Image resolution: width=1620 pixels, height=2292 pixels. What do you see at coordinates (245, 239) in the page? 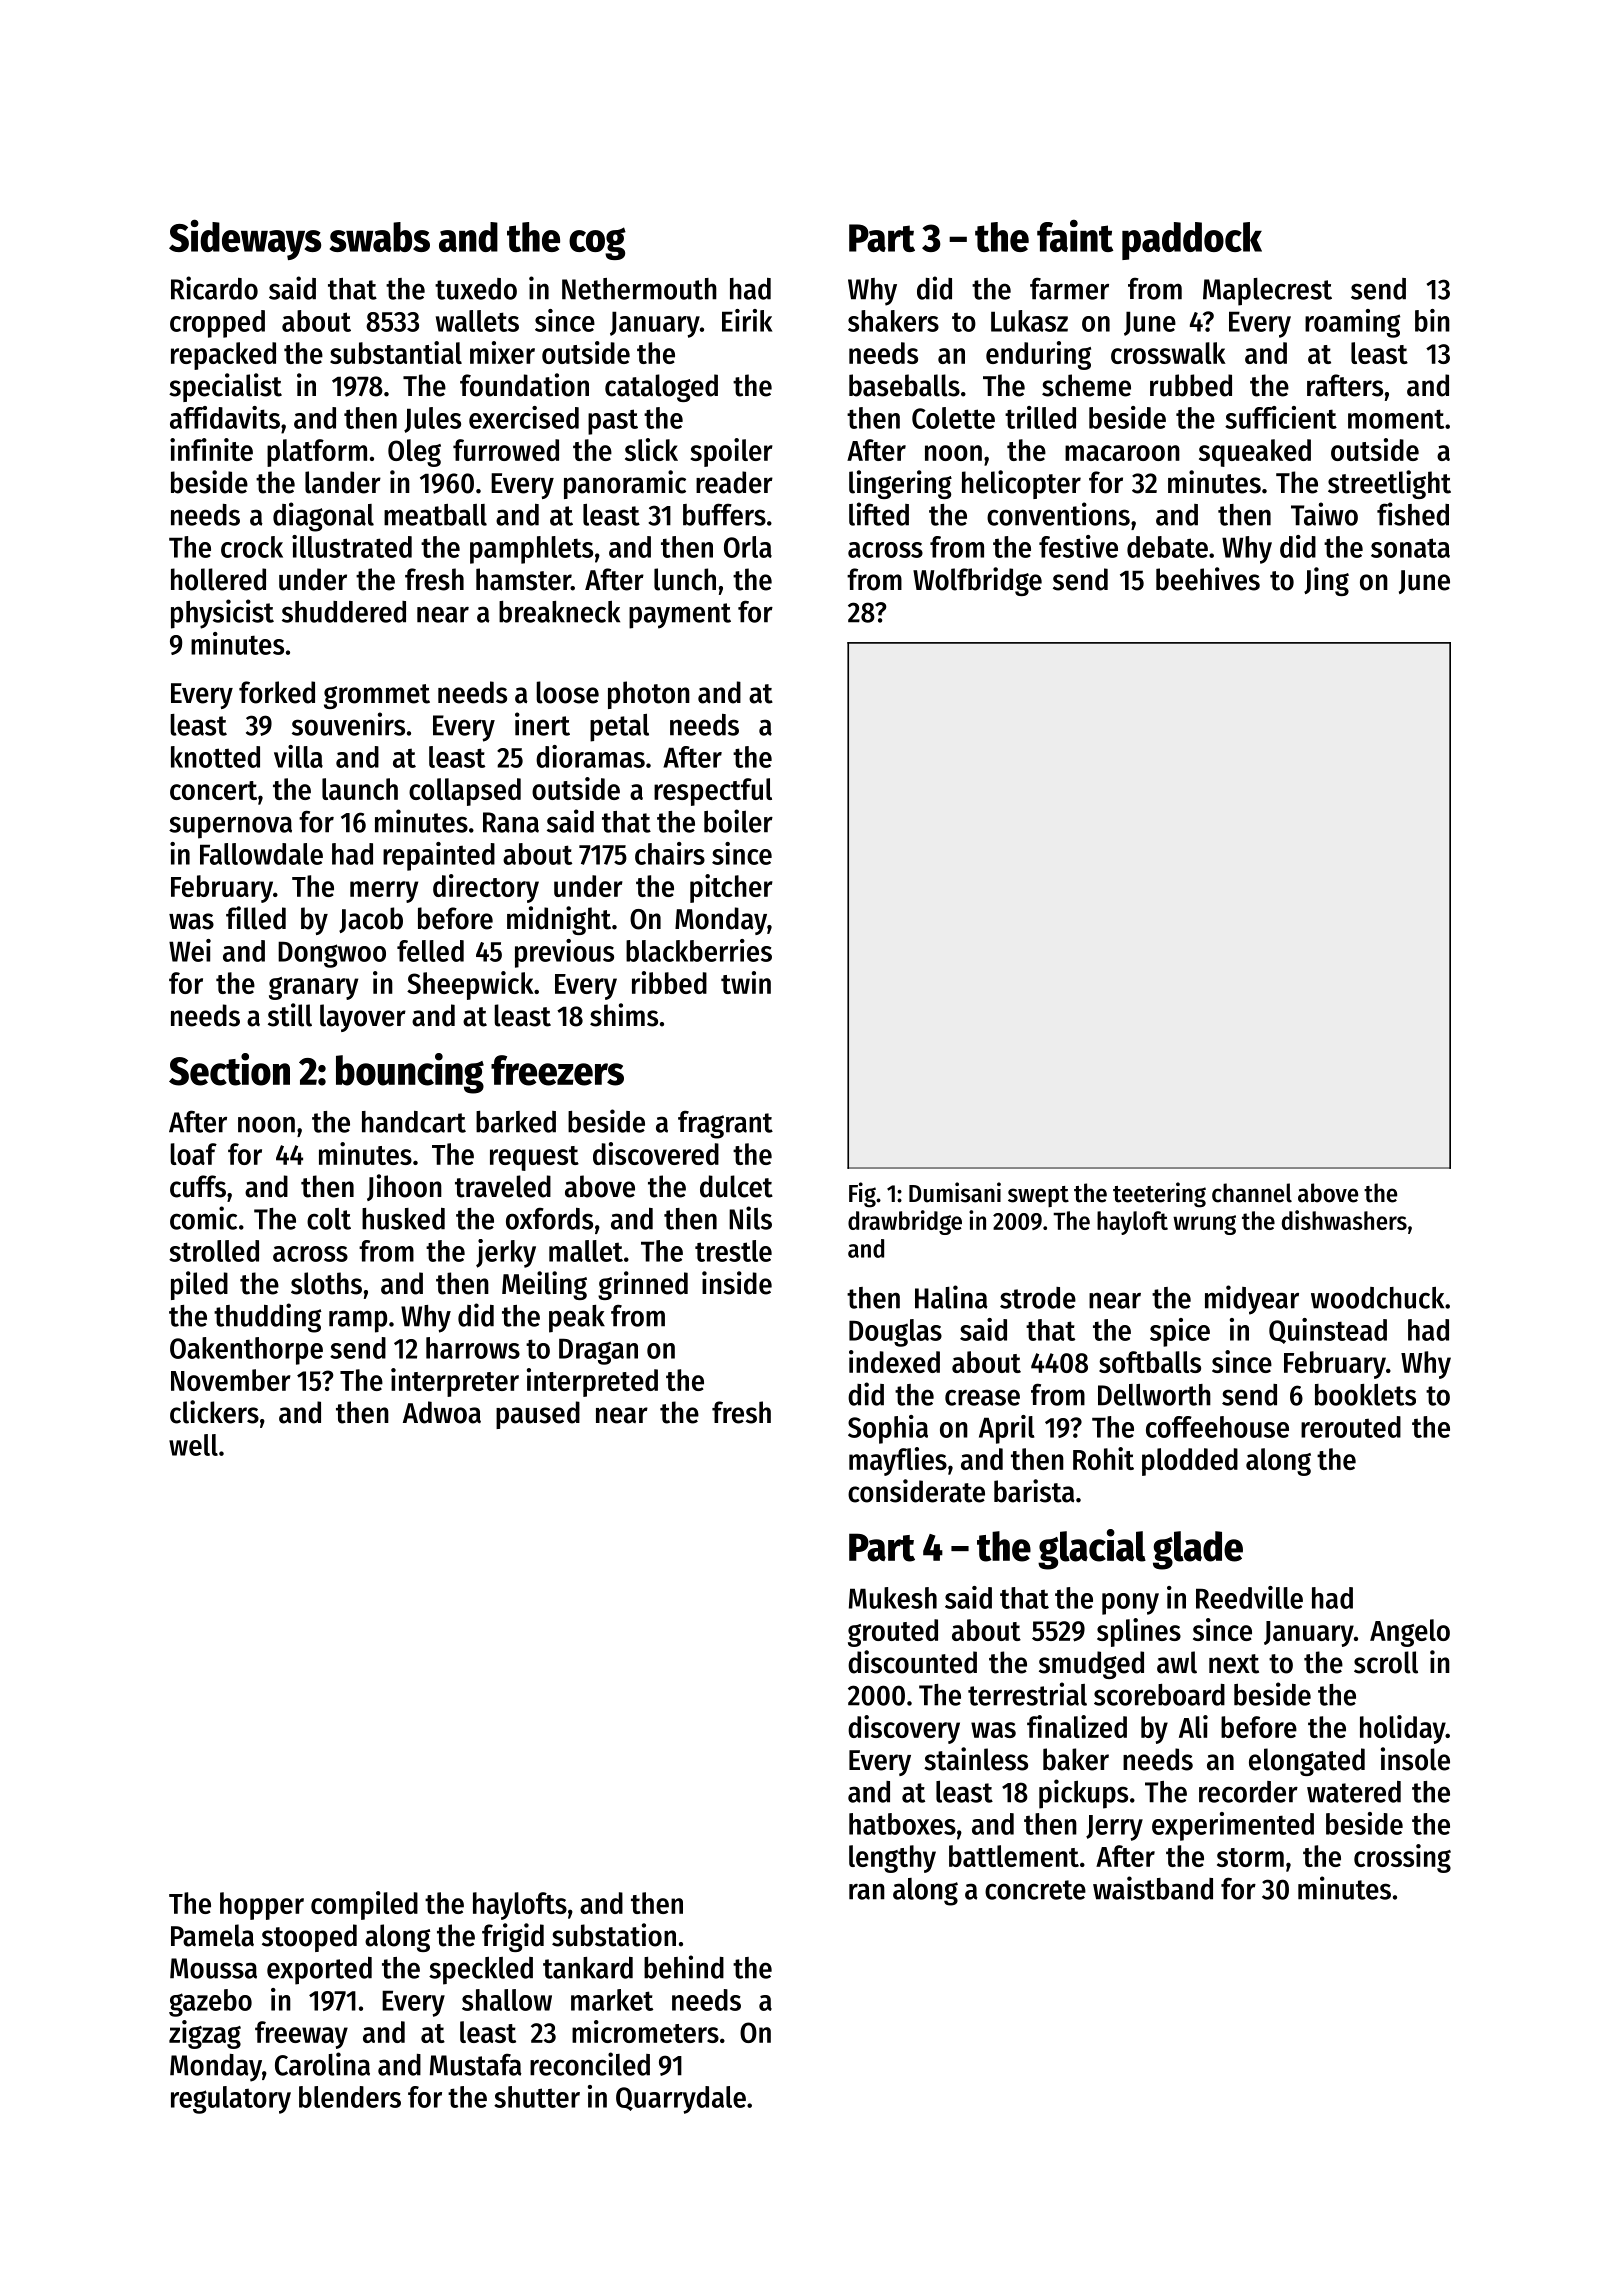
I see `Sideways` at bounding box center [245, 239].
